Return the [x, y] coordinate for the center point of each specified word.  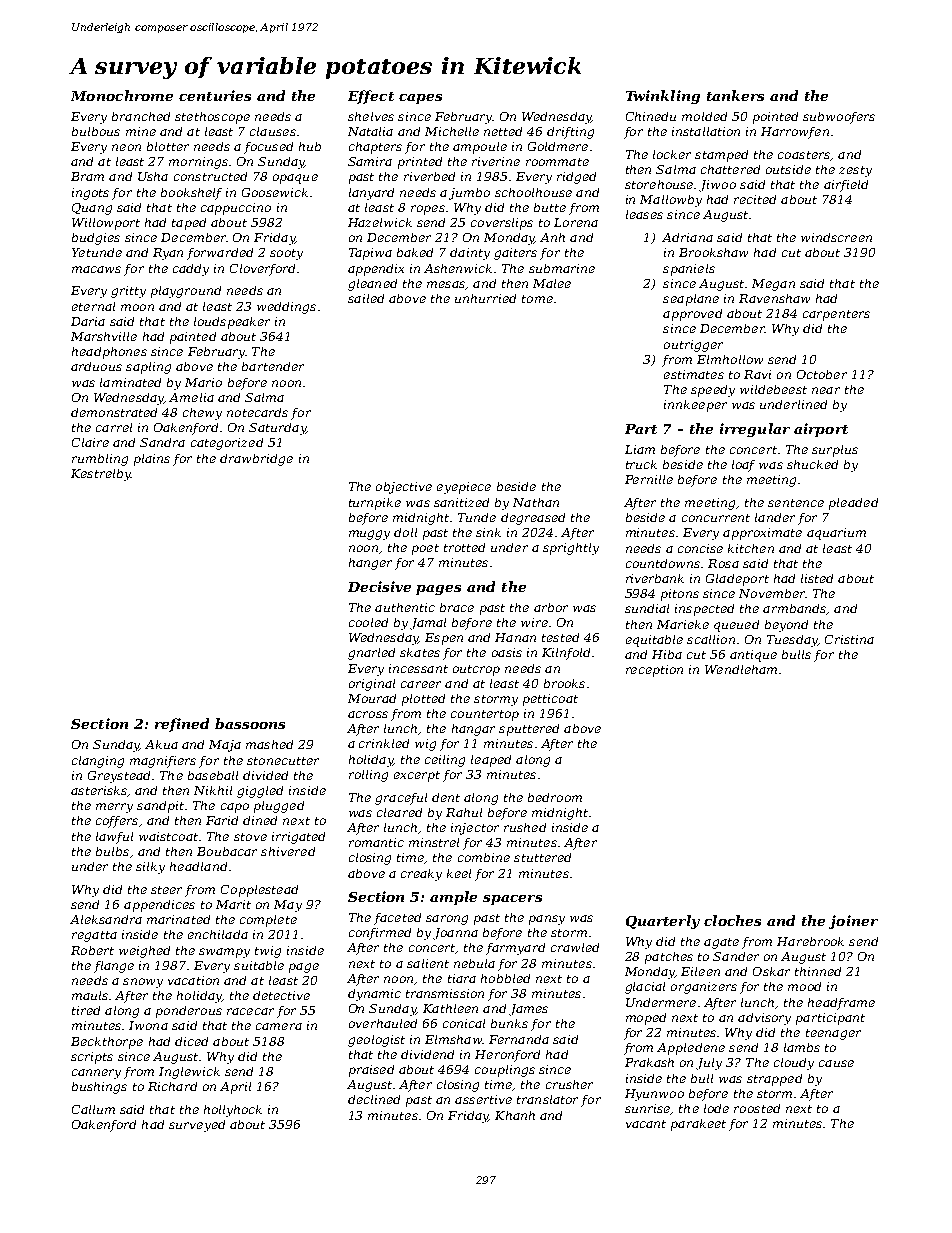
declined [374, 1099]
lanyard [371, 194]
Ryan [168, 254]
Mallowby [671, 201]
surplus [835, 451]
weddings [286, 308]
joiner [853, 922]
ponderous [189, 1012]
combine [484, 857]
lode [716, 1108]
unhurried [485, 298]
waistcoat [168, 836]
